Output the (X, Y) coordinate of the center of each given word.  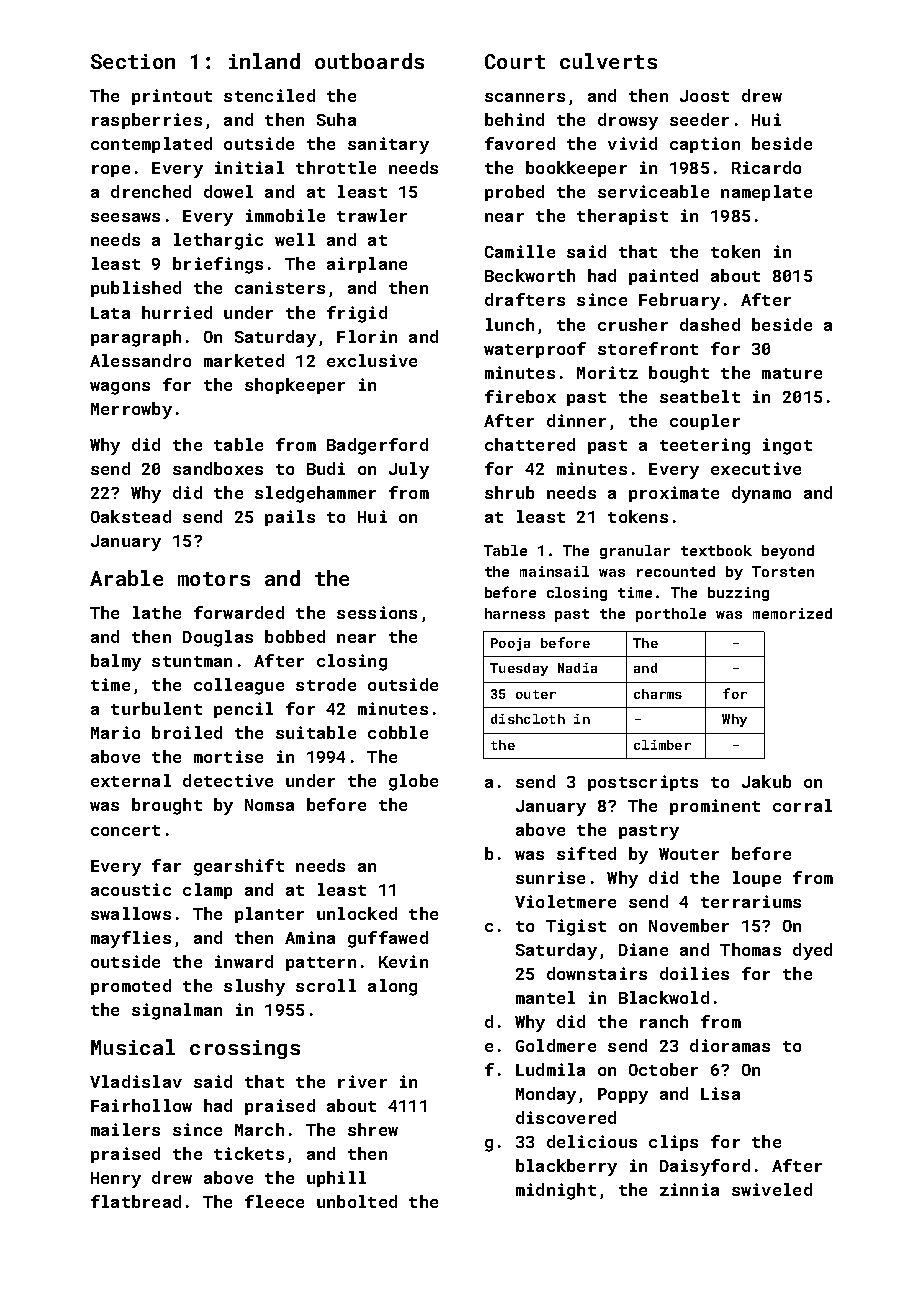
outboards (369, 61)
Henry (116, 1180)
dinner (576, 420)
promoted (131, 987)
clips (673, 1143)
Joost (704, 96)
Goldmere (556, 1045)
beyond (788, 552)
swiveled (772, 1189)
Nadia (577, 668)
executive (756, 468)
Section (133, 61)
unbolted (357, 1201)
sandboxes (218, 468)
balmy (116, 662)
